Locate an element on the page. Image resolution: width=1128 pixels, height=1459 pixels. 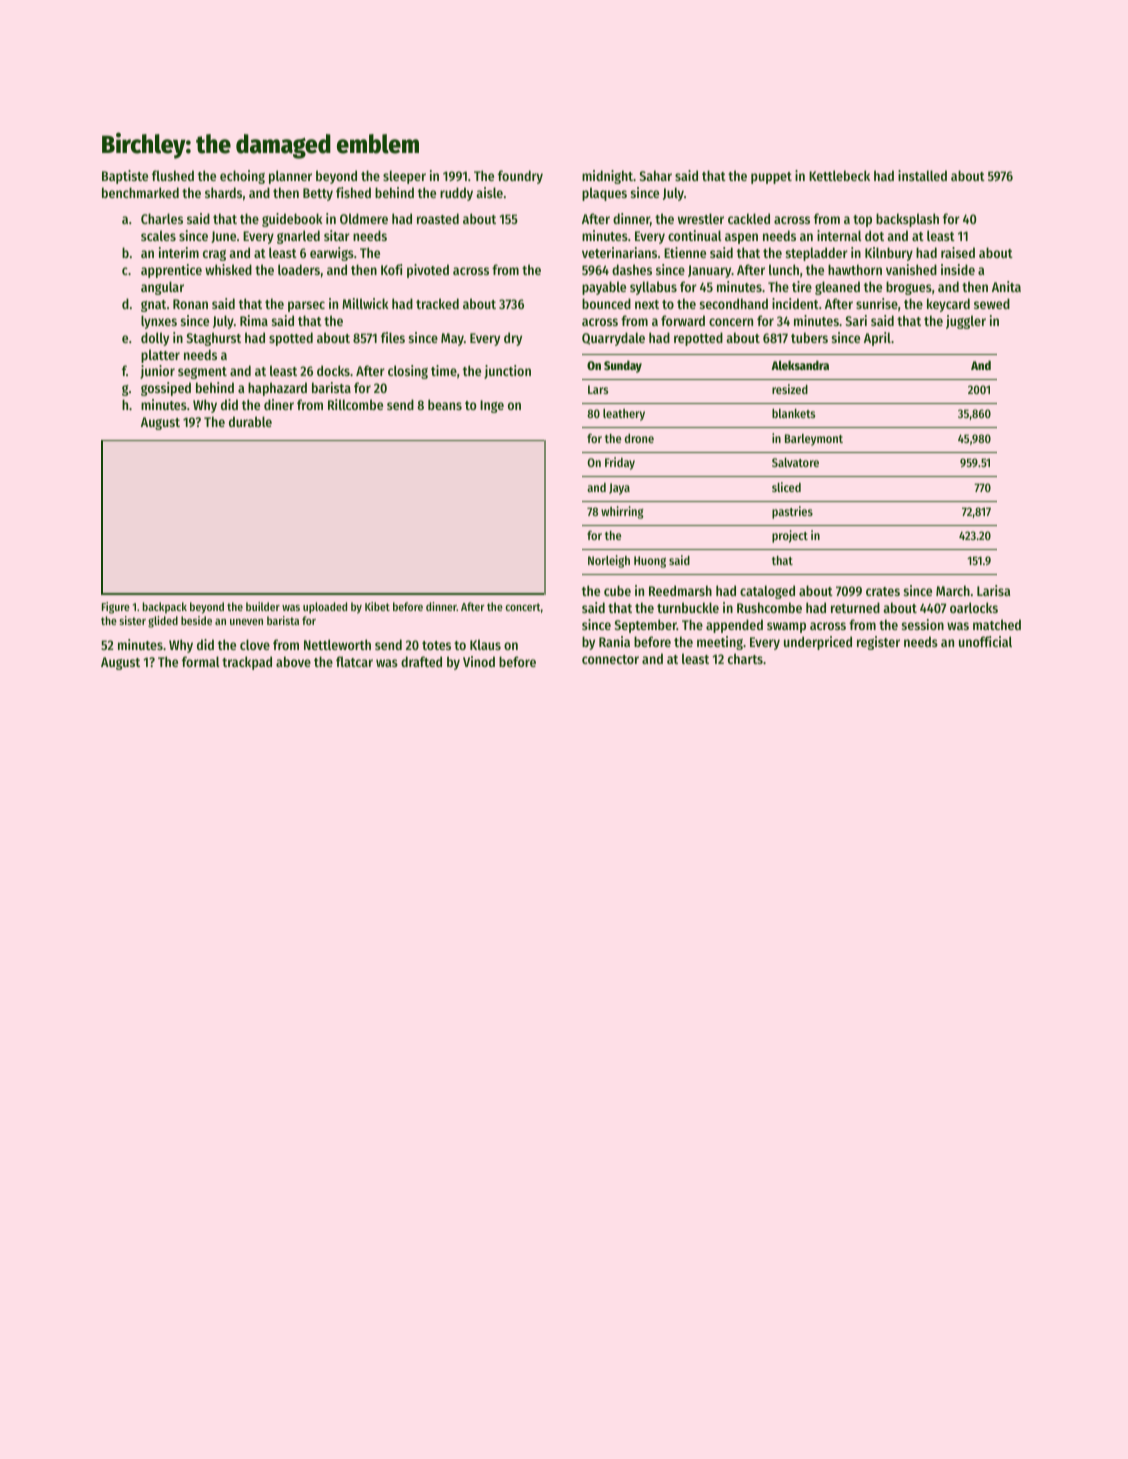
shards is located at coordinates (223, 192).
